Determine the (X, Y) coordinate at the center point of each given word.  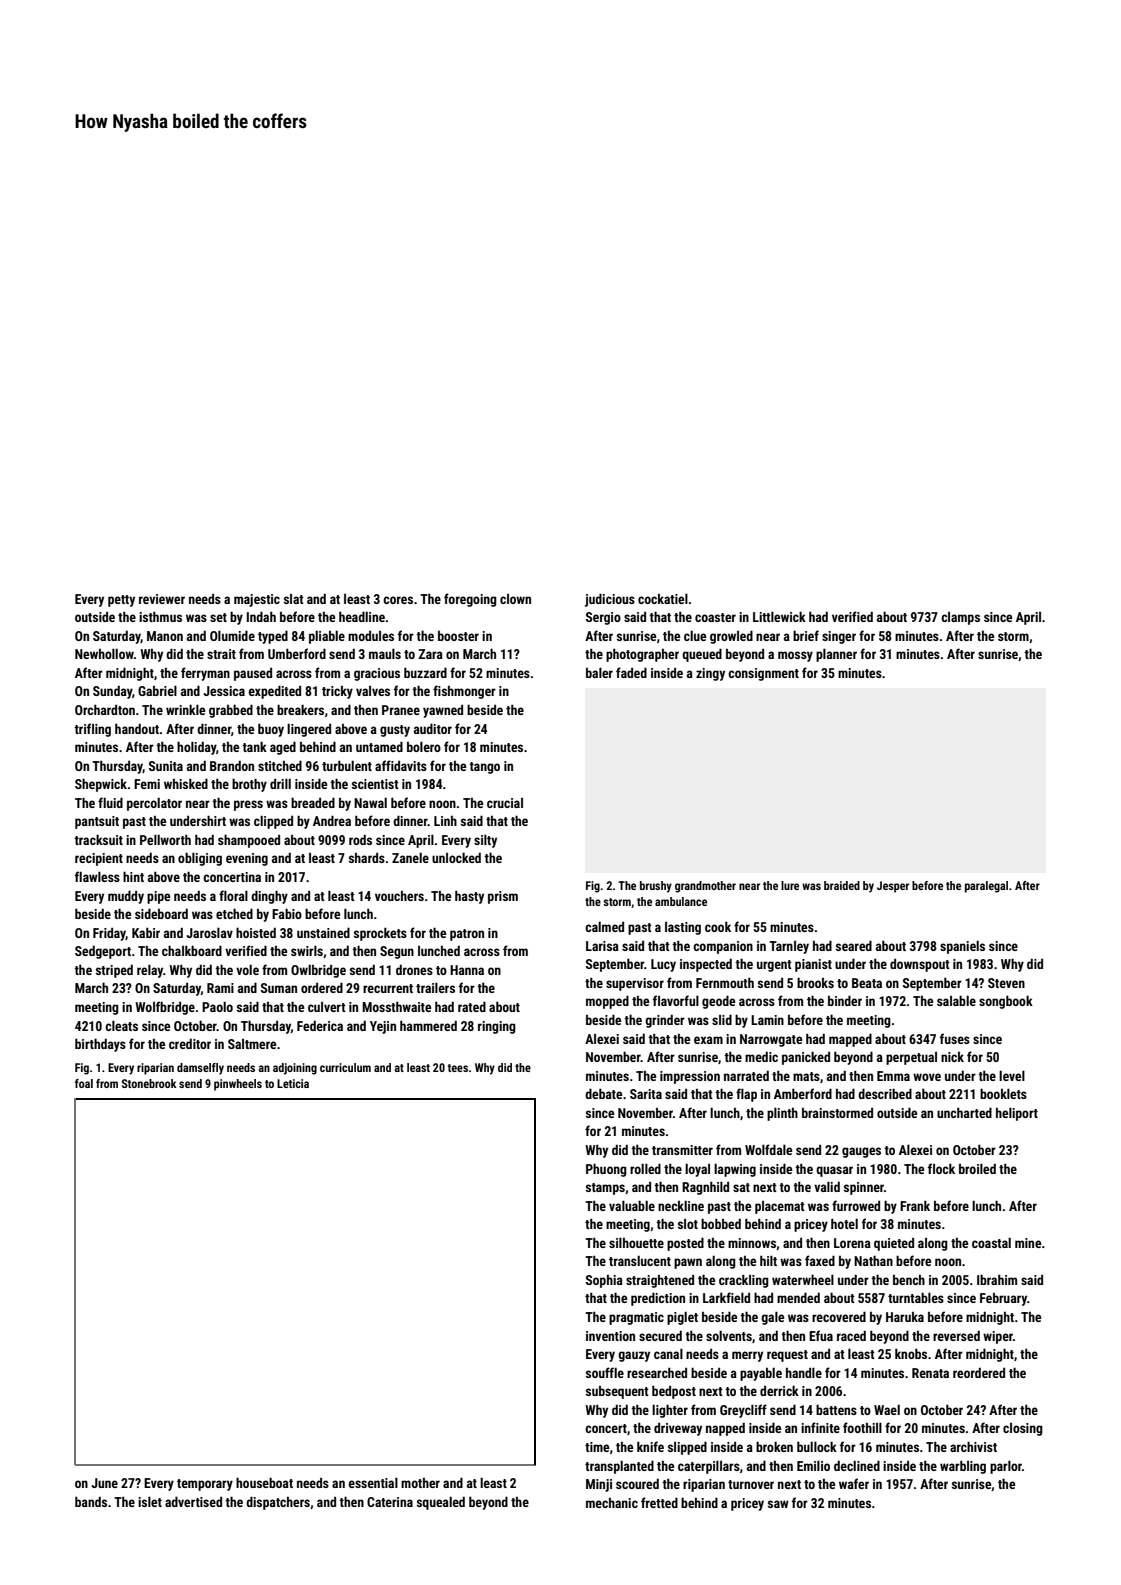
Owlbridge (318, 971)
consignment (763, 674)
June (104, 1483)
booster (458, 636)
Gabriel (157, 690)
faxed (820, 1260)
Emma (893, 1076)
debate (603, 1093)
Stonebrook (149, 1083)
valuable (632, 1205)
